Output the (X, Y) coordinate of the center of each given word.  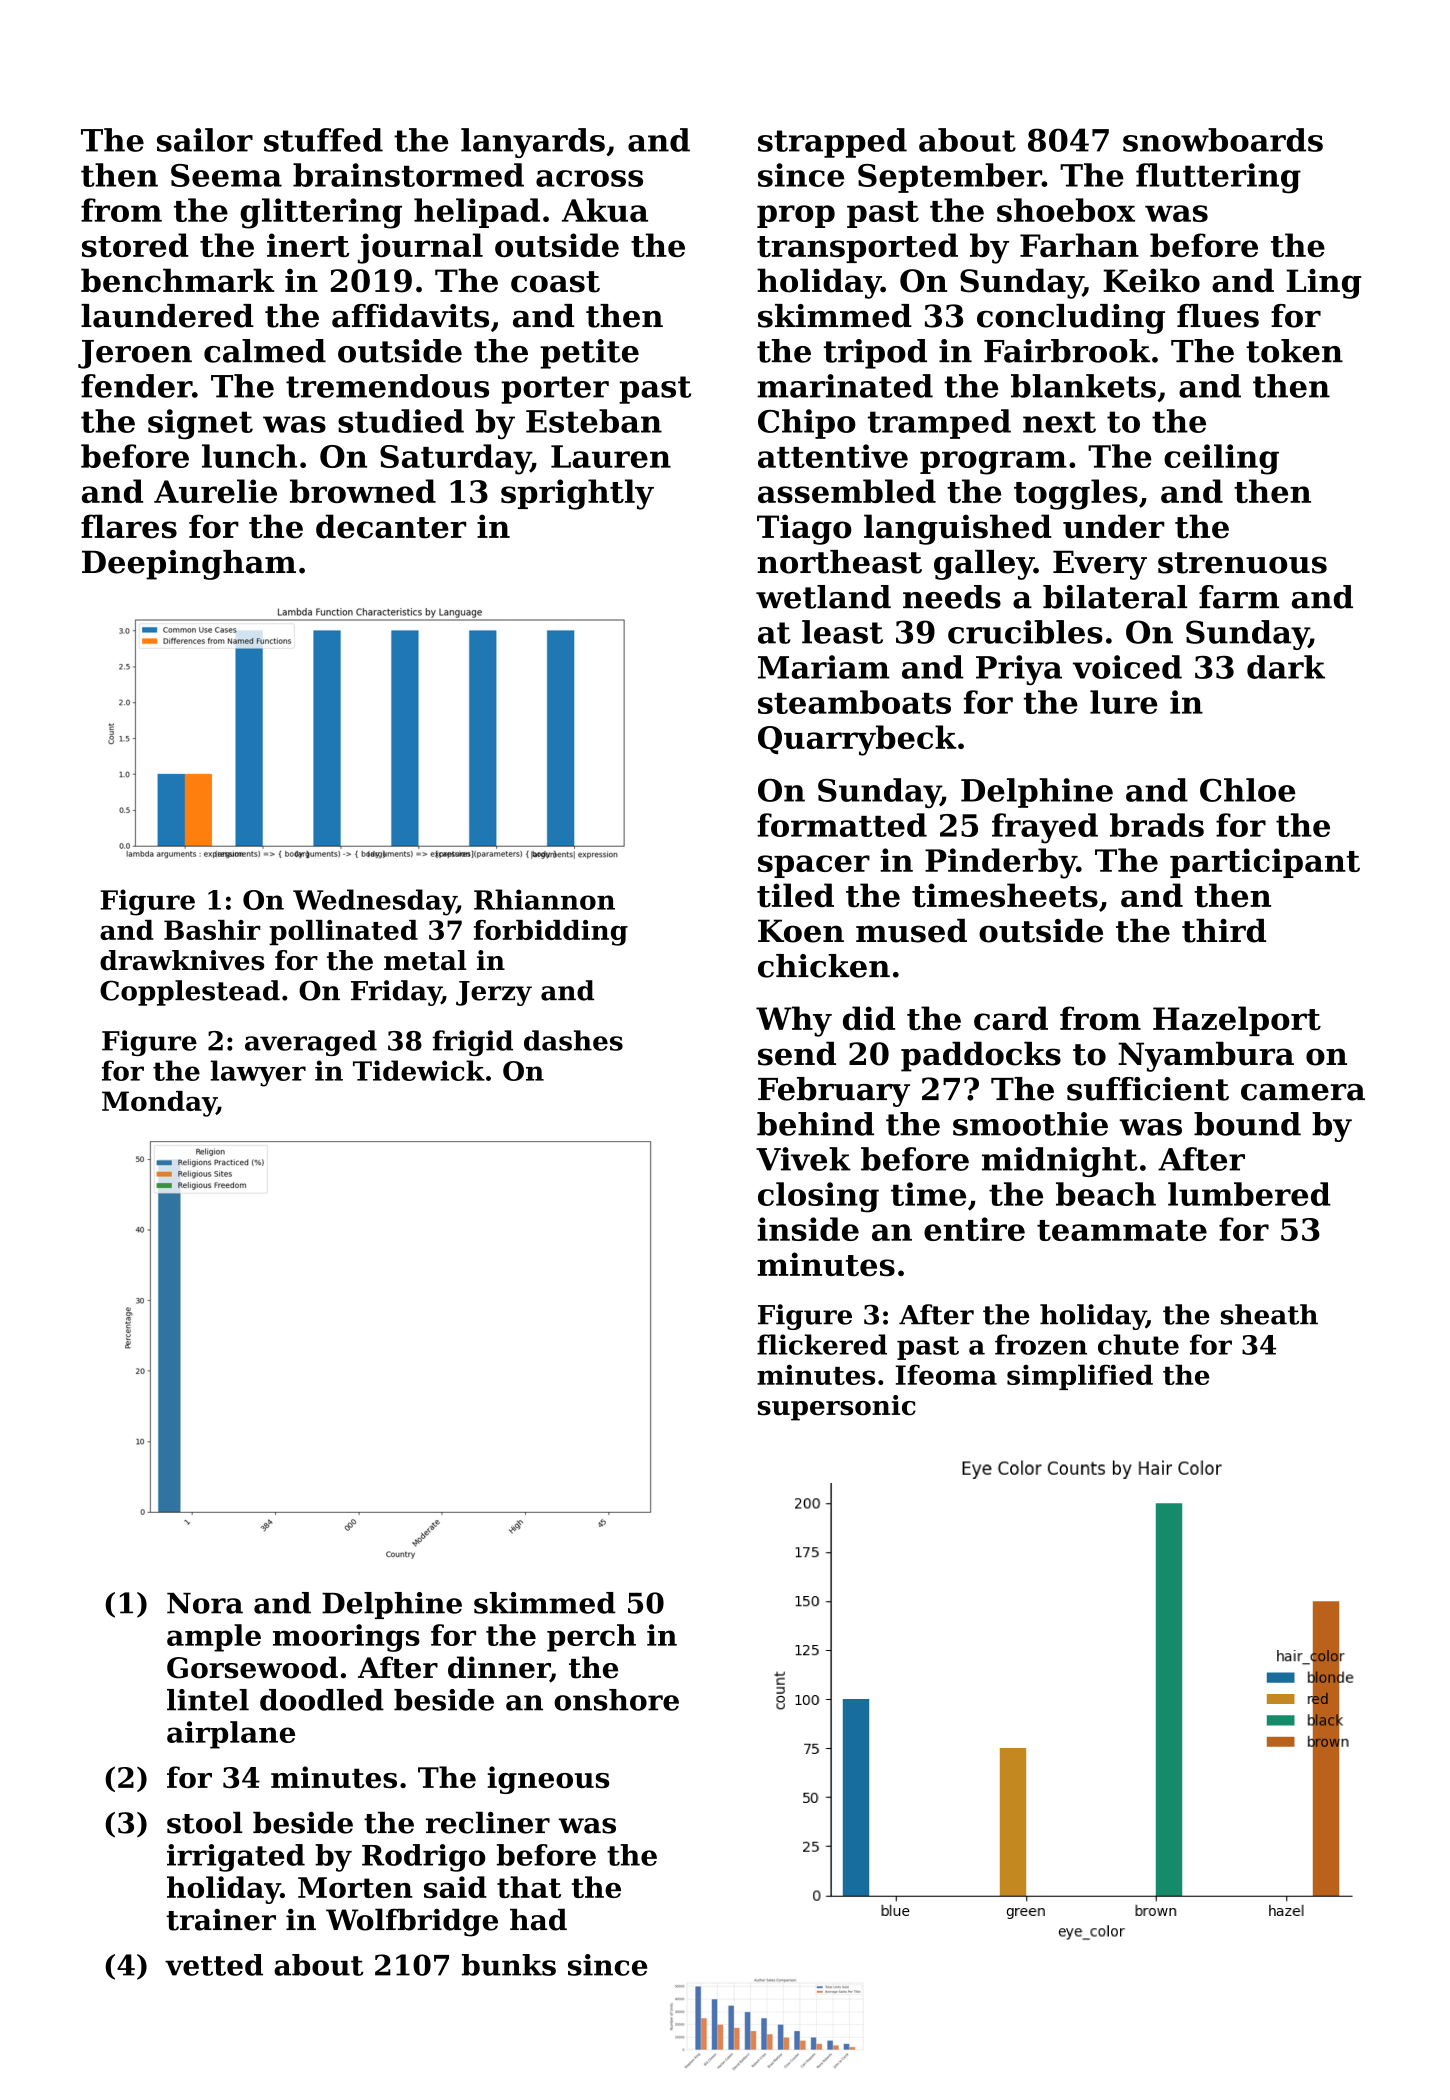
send (797, 1054)
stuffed (323, 140)
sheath (1269, 1314)
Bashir (212, 930)
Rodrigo (424, 1858)
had (538, 1919)
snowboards (1223, 140)
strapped (832, 143)
